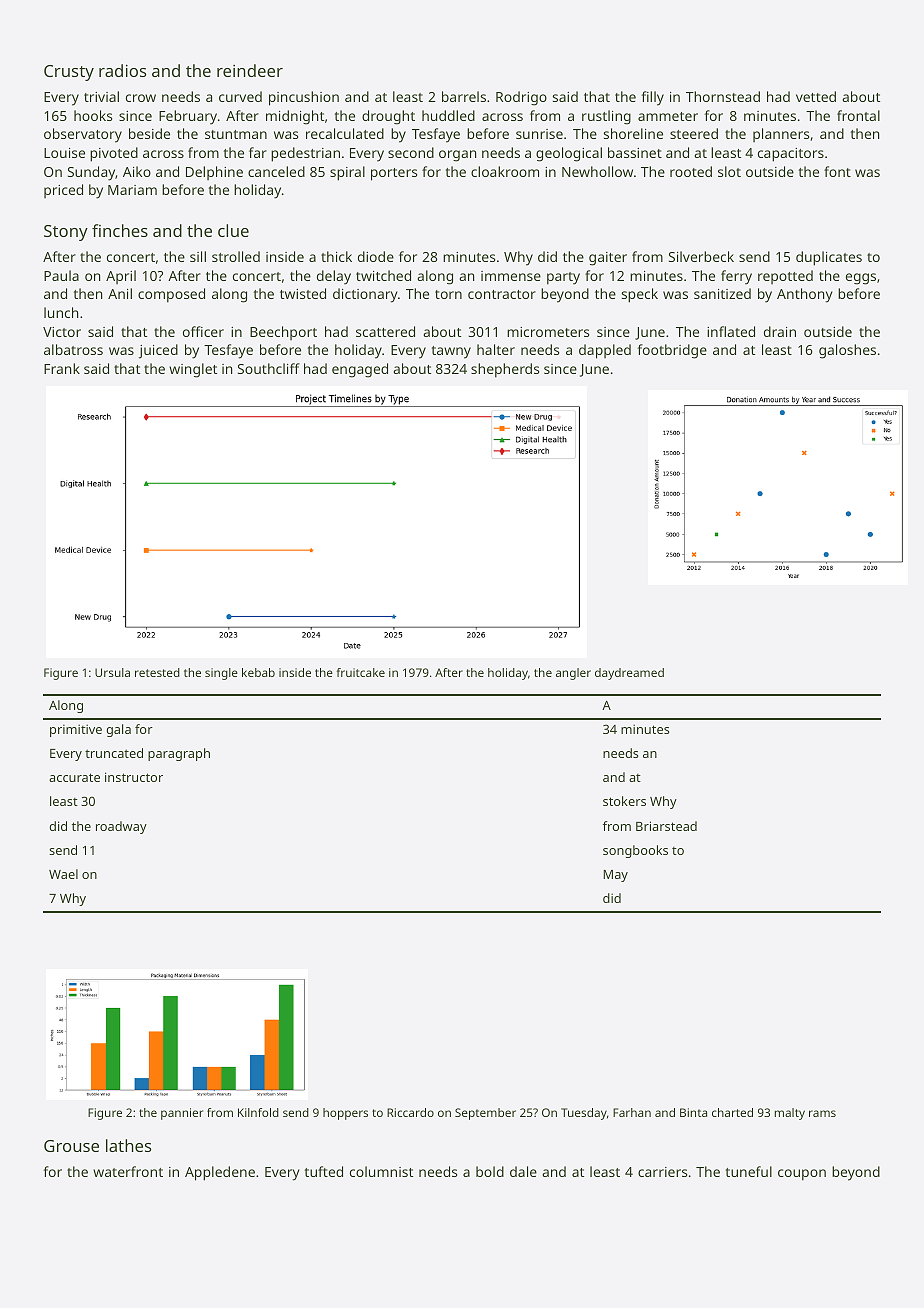 This screenshot has width=924, height=1308. Describe the element at coordinates (816, 96) in the screenshot. I see `vetted` at that location.
